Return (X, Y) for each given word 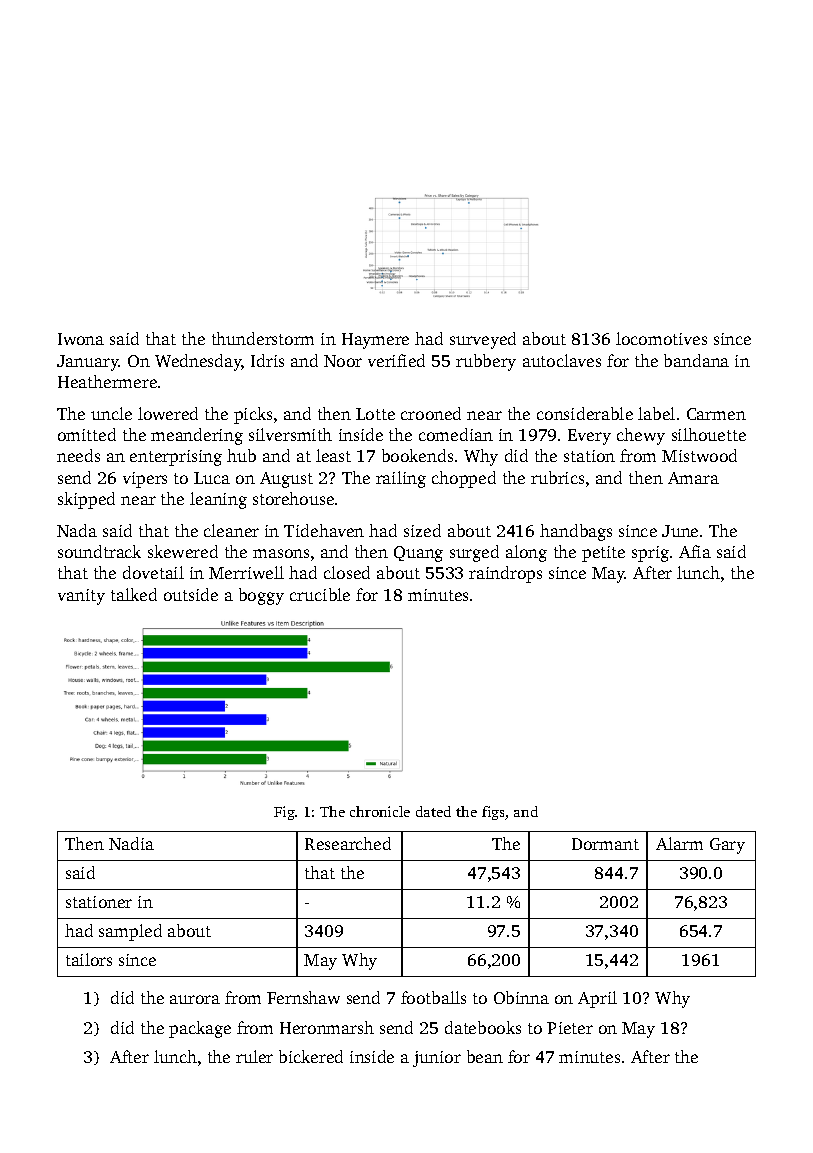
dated (433, 811)
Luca (212, 478)
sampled (130, 932)
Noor (343, 361)
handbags (576, 532)
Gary (727, 846)
